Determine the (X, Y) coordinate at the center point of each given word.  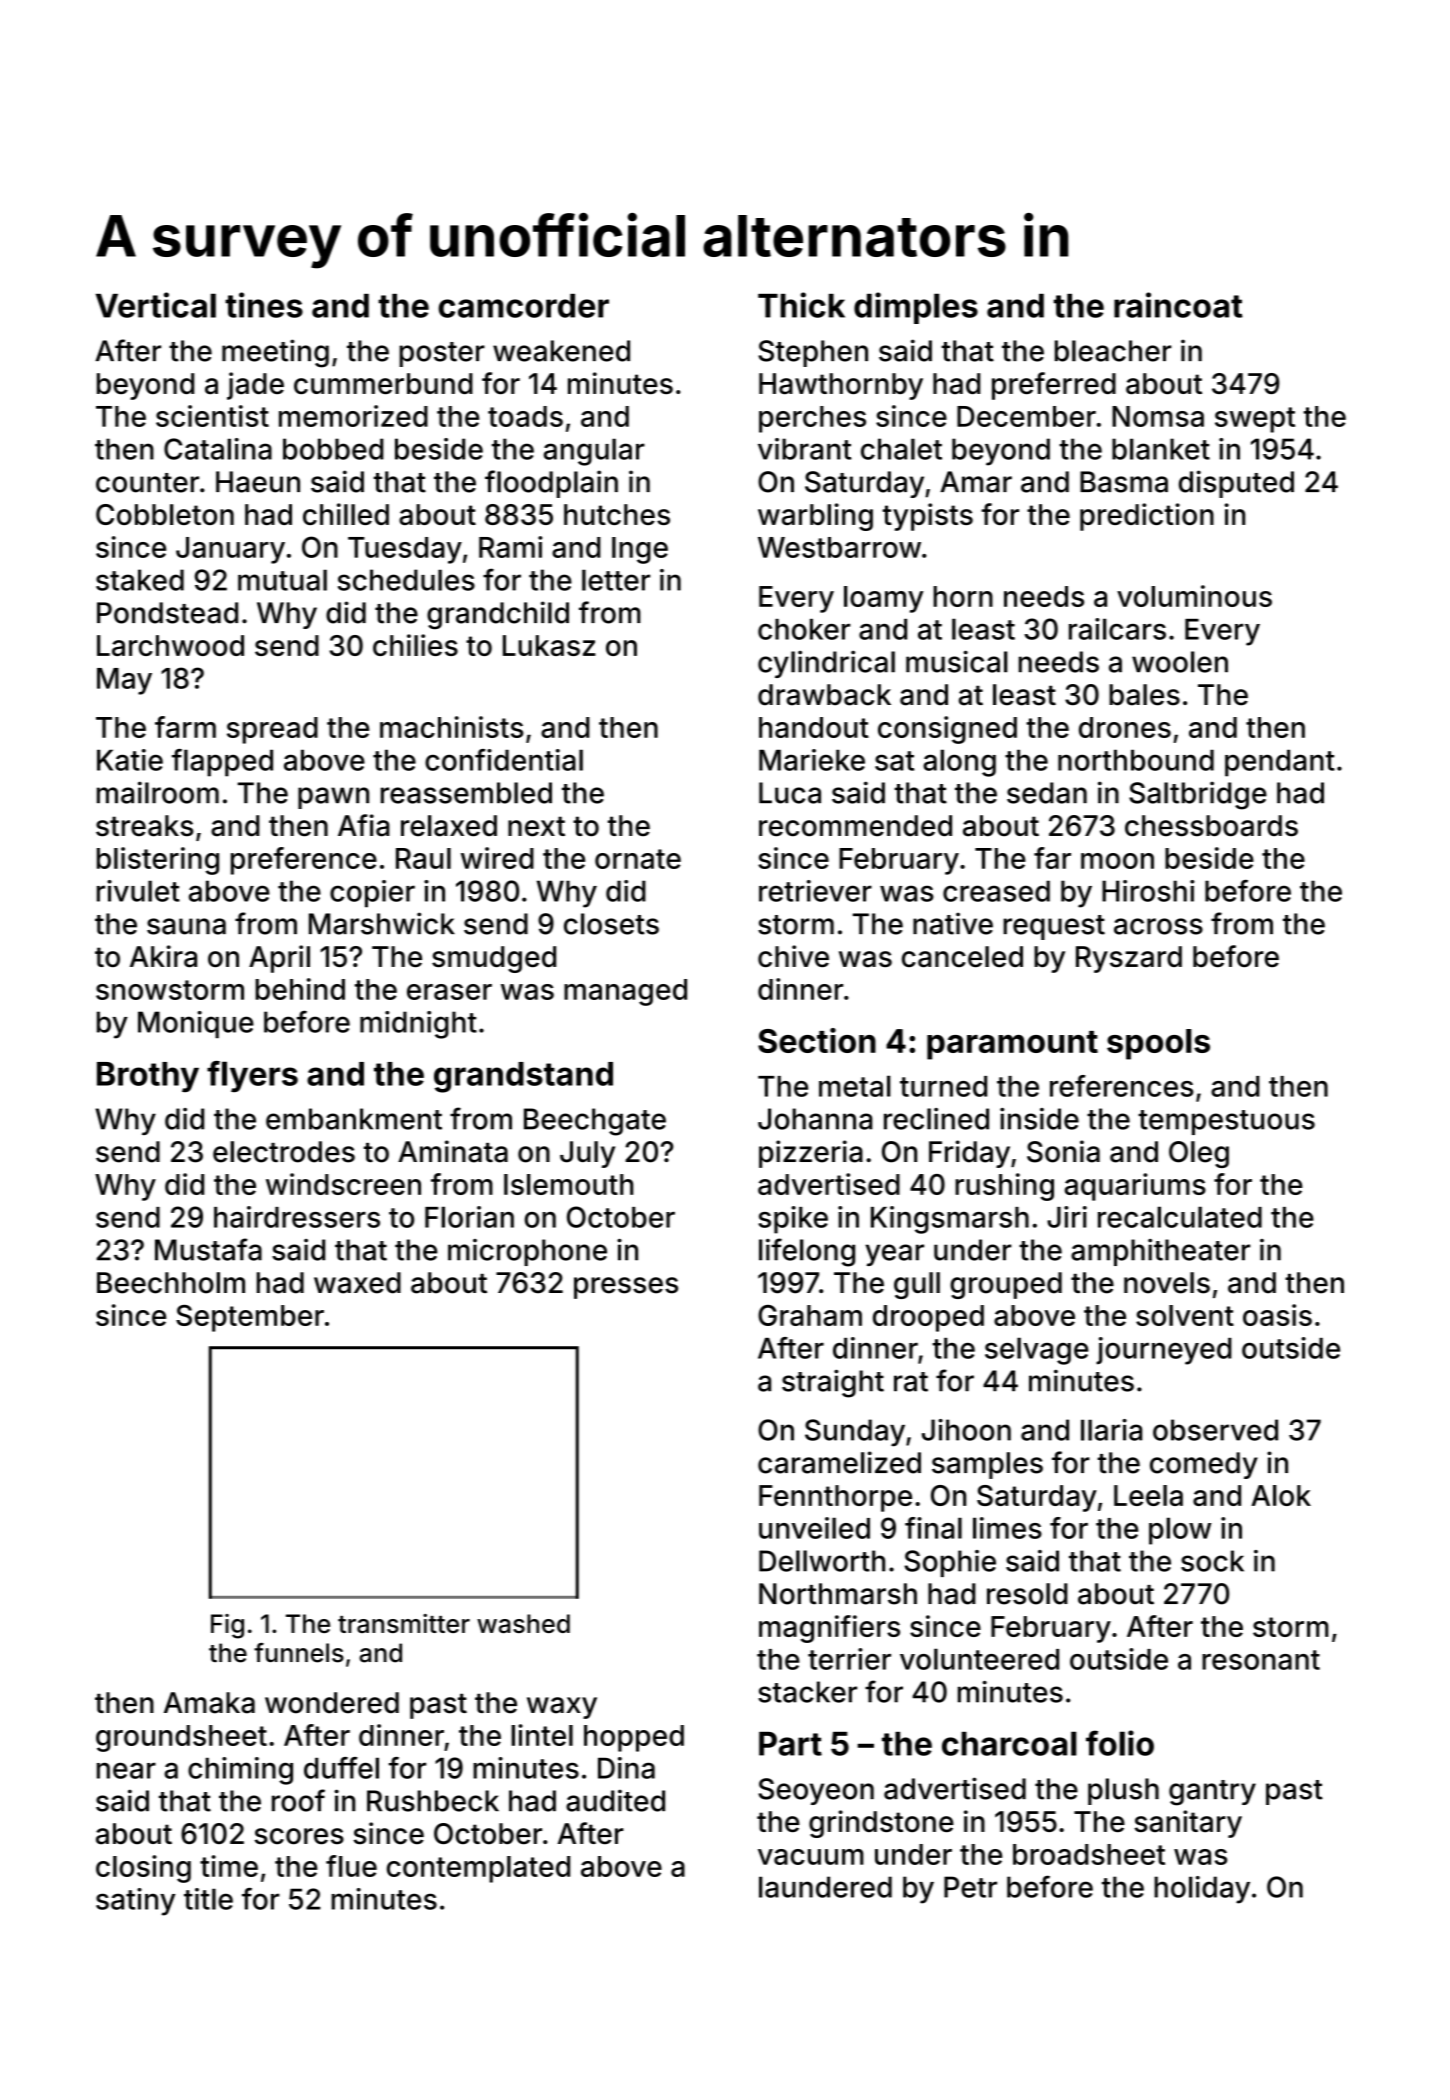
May (124, 681)
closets (611, 924)
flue (351, 1866)
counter (147, 483)
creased (996, 891)
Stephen (813, 353)
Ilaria (1111, 1430)
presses (626, 1288)
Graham (810, 1315)
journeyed (1164, 1351)
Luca (790, 793)
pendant (1280, 763)
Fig (227, 1626)
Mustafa (208, 1249)
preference (304, 861)
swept (1255, 420)
